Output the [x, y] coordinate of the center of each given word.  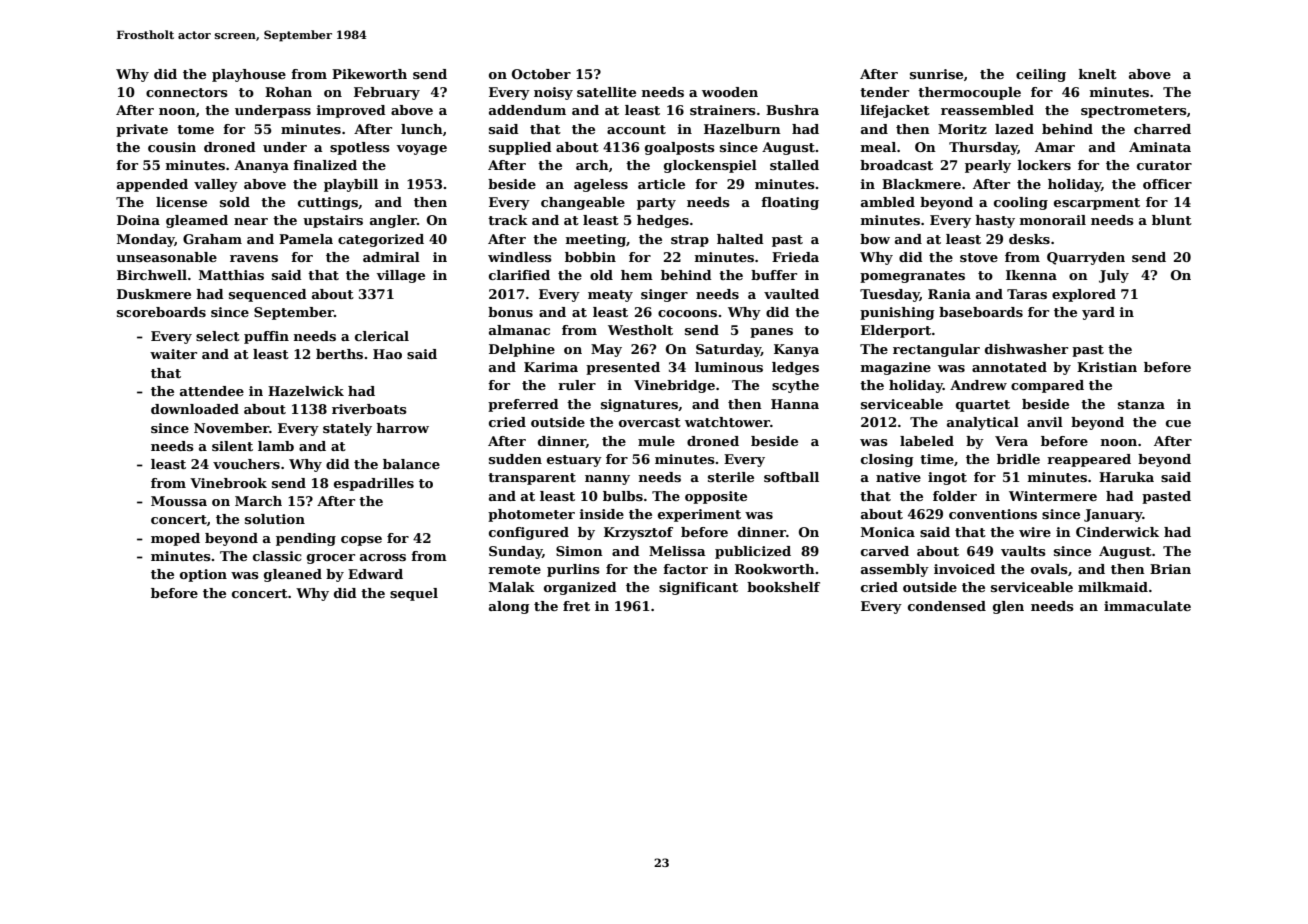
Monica [888, 532]
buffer [774, 275]
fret [576, 606]
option [203, 575]
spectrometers [1134, 112]
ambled [888, 202]
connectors [187, 92]
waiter [173, 354]
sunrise [936, 74]
